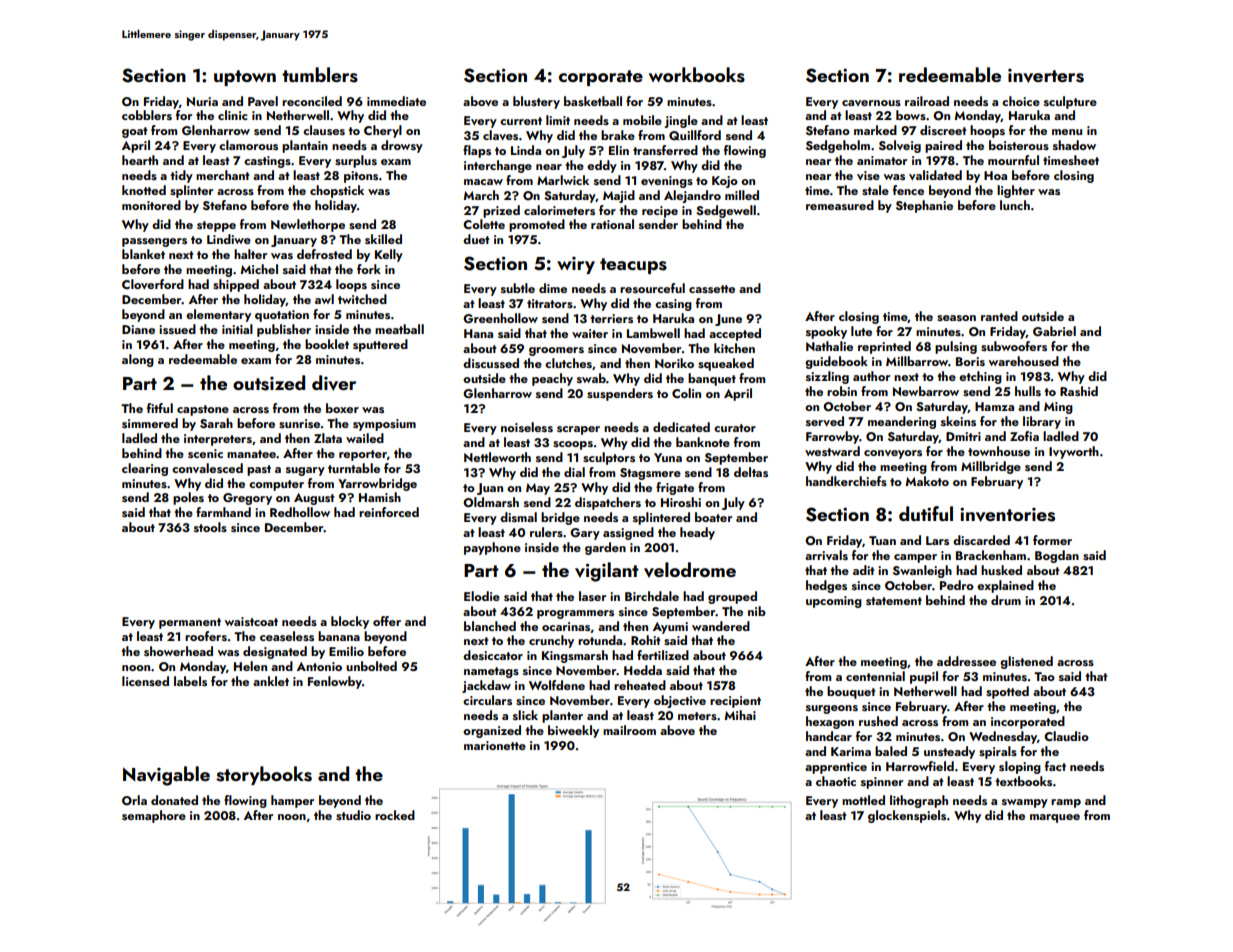 This document has height=952, width=1233. Describe the element at coordinates (697, 75) in the document. I see `workbooks` at that location.
